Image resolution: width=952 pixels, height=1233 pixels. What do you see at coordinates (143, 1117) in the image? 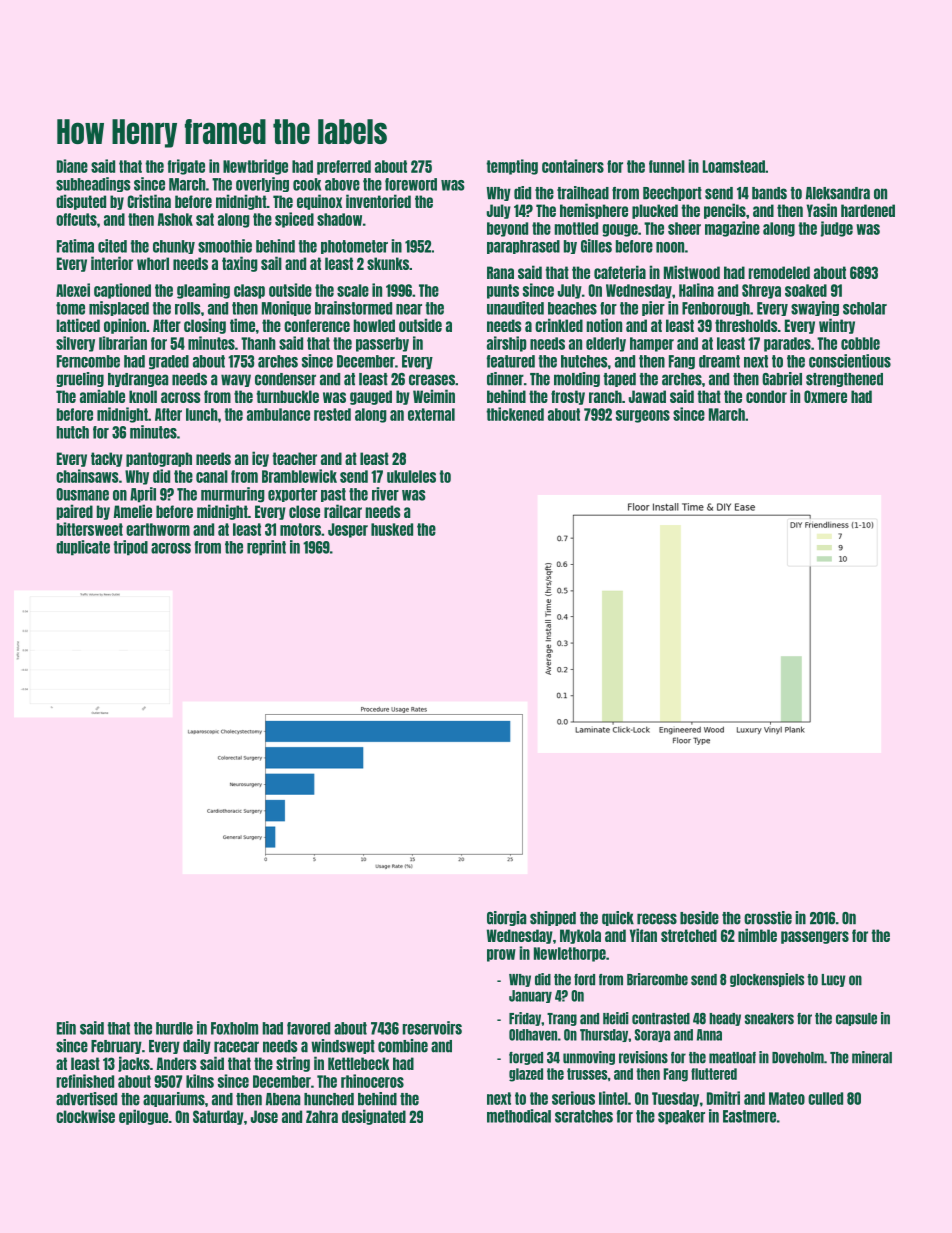
I see `epilogue` at bounding box center [143, 1117].
